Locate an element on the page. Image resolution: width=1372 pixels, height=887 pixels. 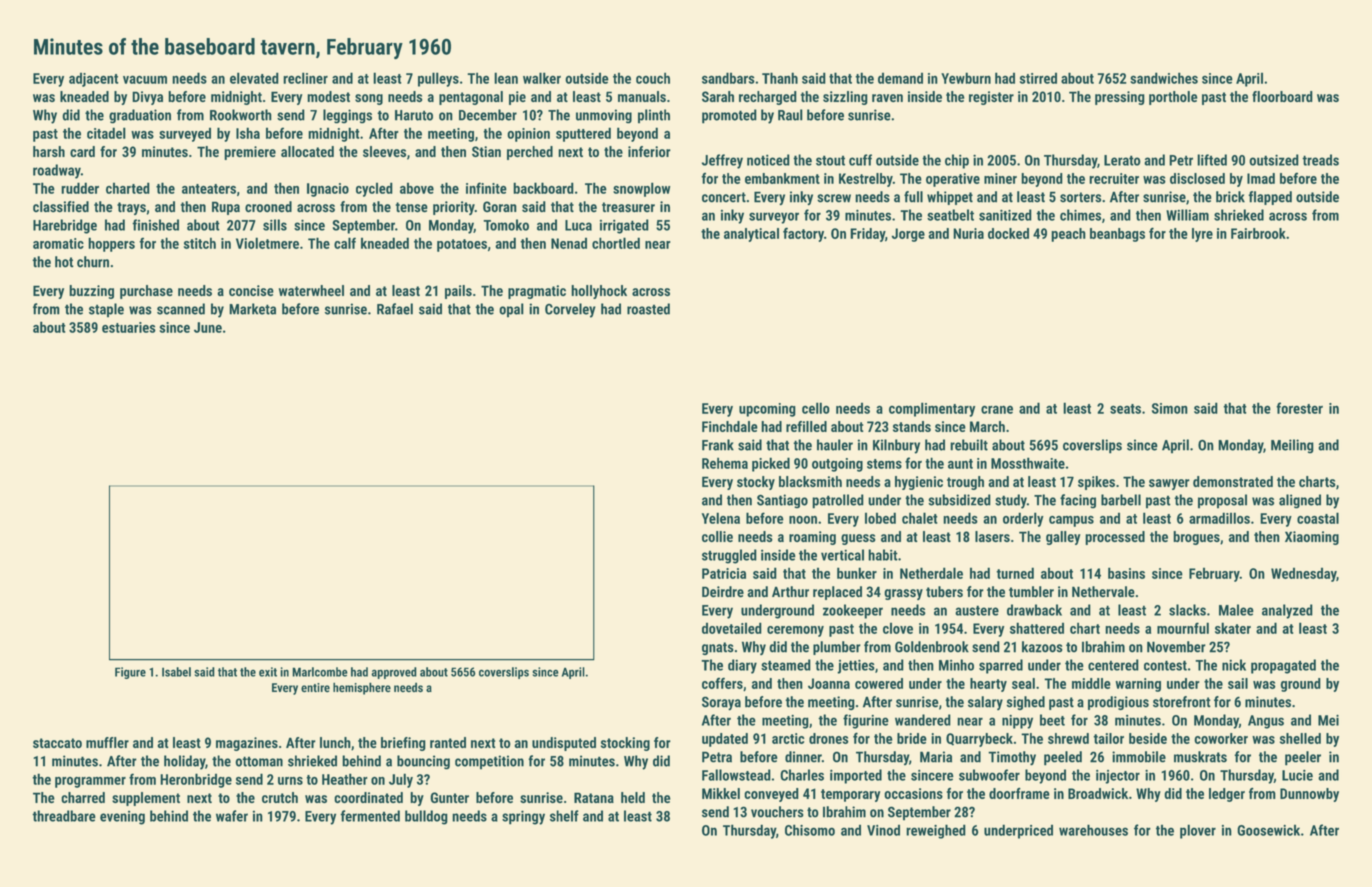
Arthur is located at coordinates (790, 592).
